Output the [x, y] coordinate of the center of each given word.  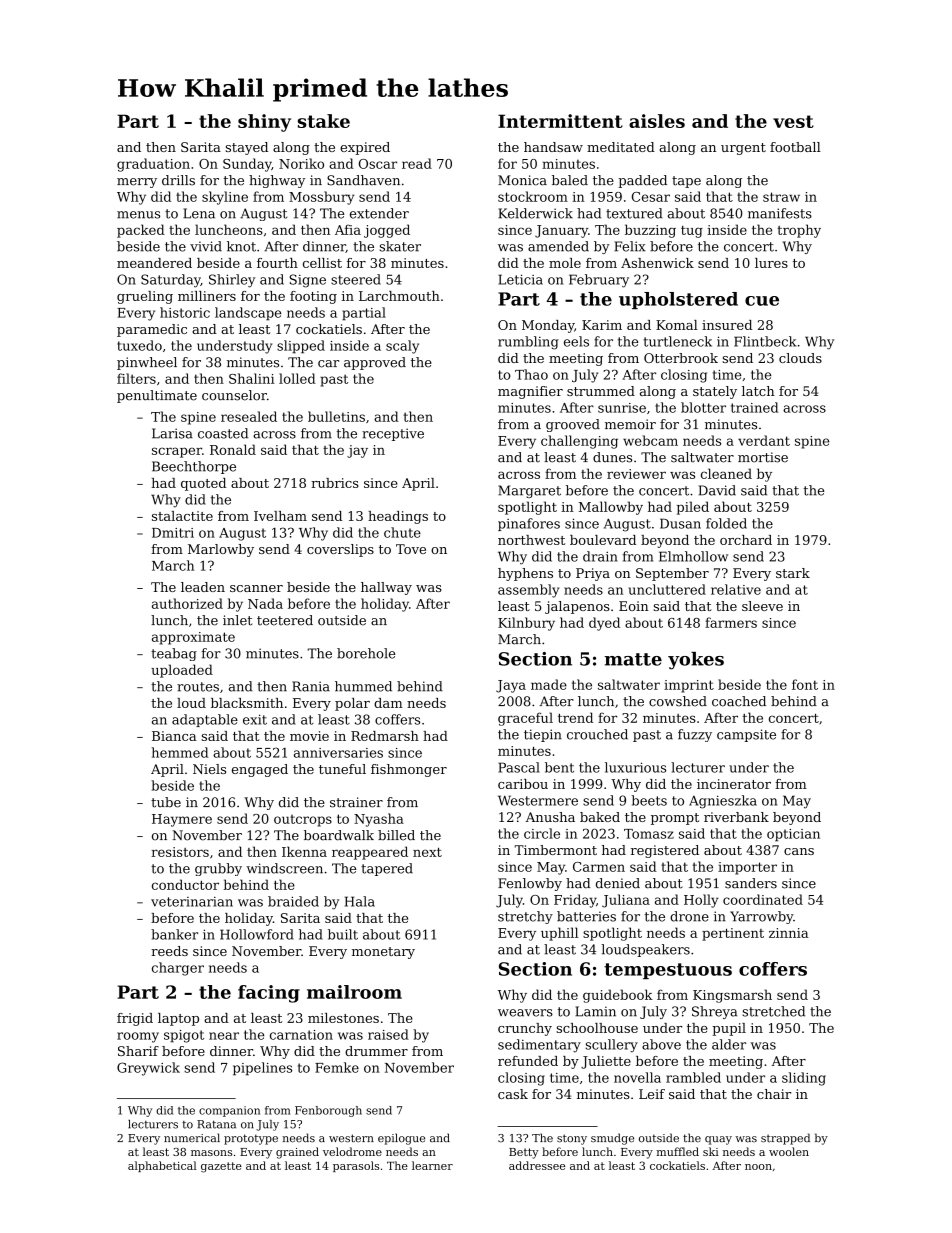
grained [297, 1153]
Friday [575, 901]
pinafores [529, 524]
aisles [657, 121]
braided [293, 901]
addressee [537, 1165]
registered [665, 851]
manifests [780, 213]
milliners [207, 296]
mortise [763, 457]
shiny [264, 123]
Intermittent [560, 121]
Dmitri [173, 533]
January [561, 231]
